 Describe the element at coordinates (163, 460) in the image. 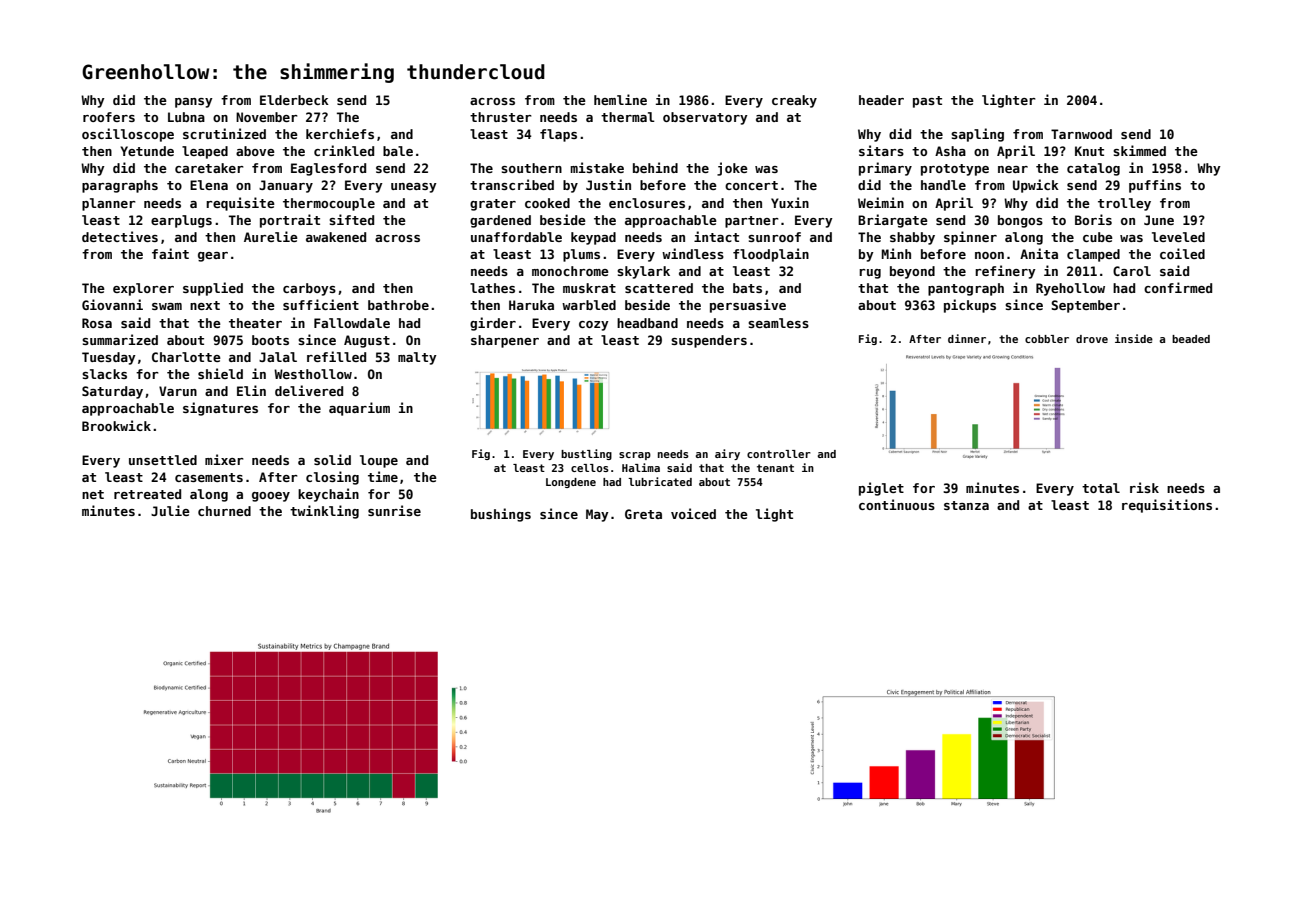

I see `unsettled` at that location.
